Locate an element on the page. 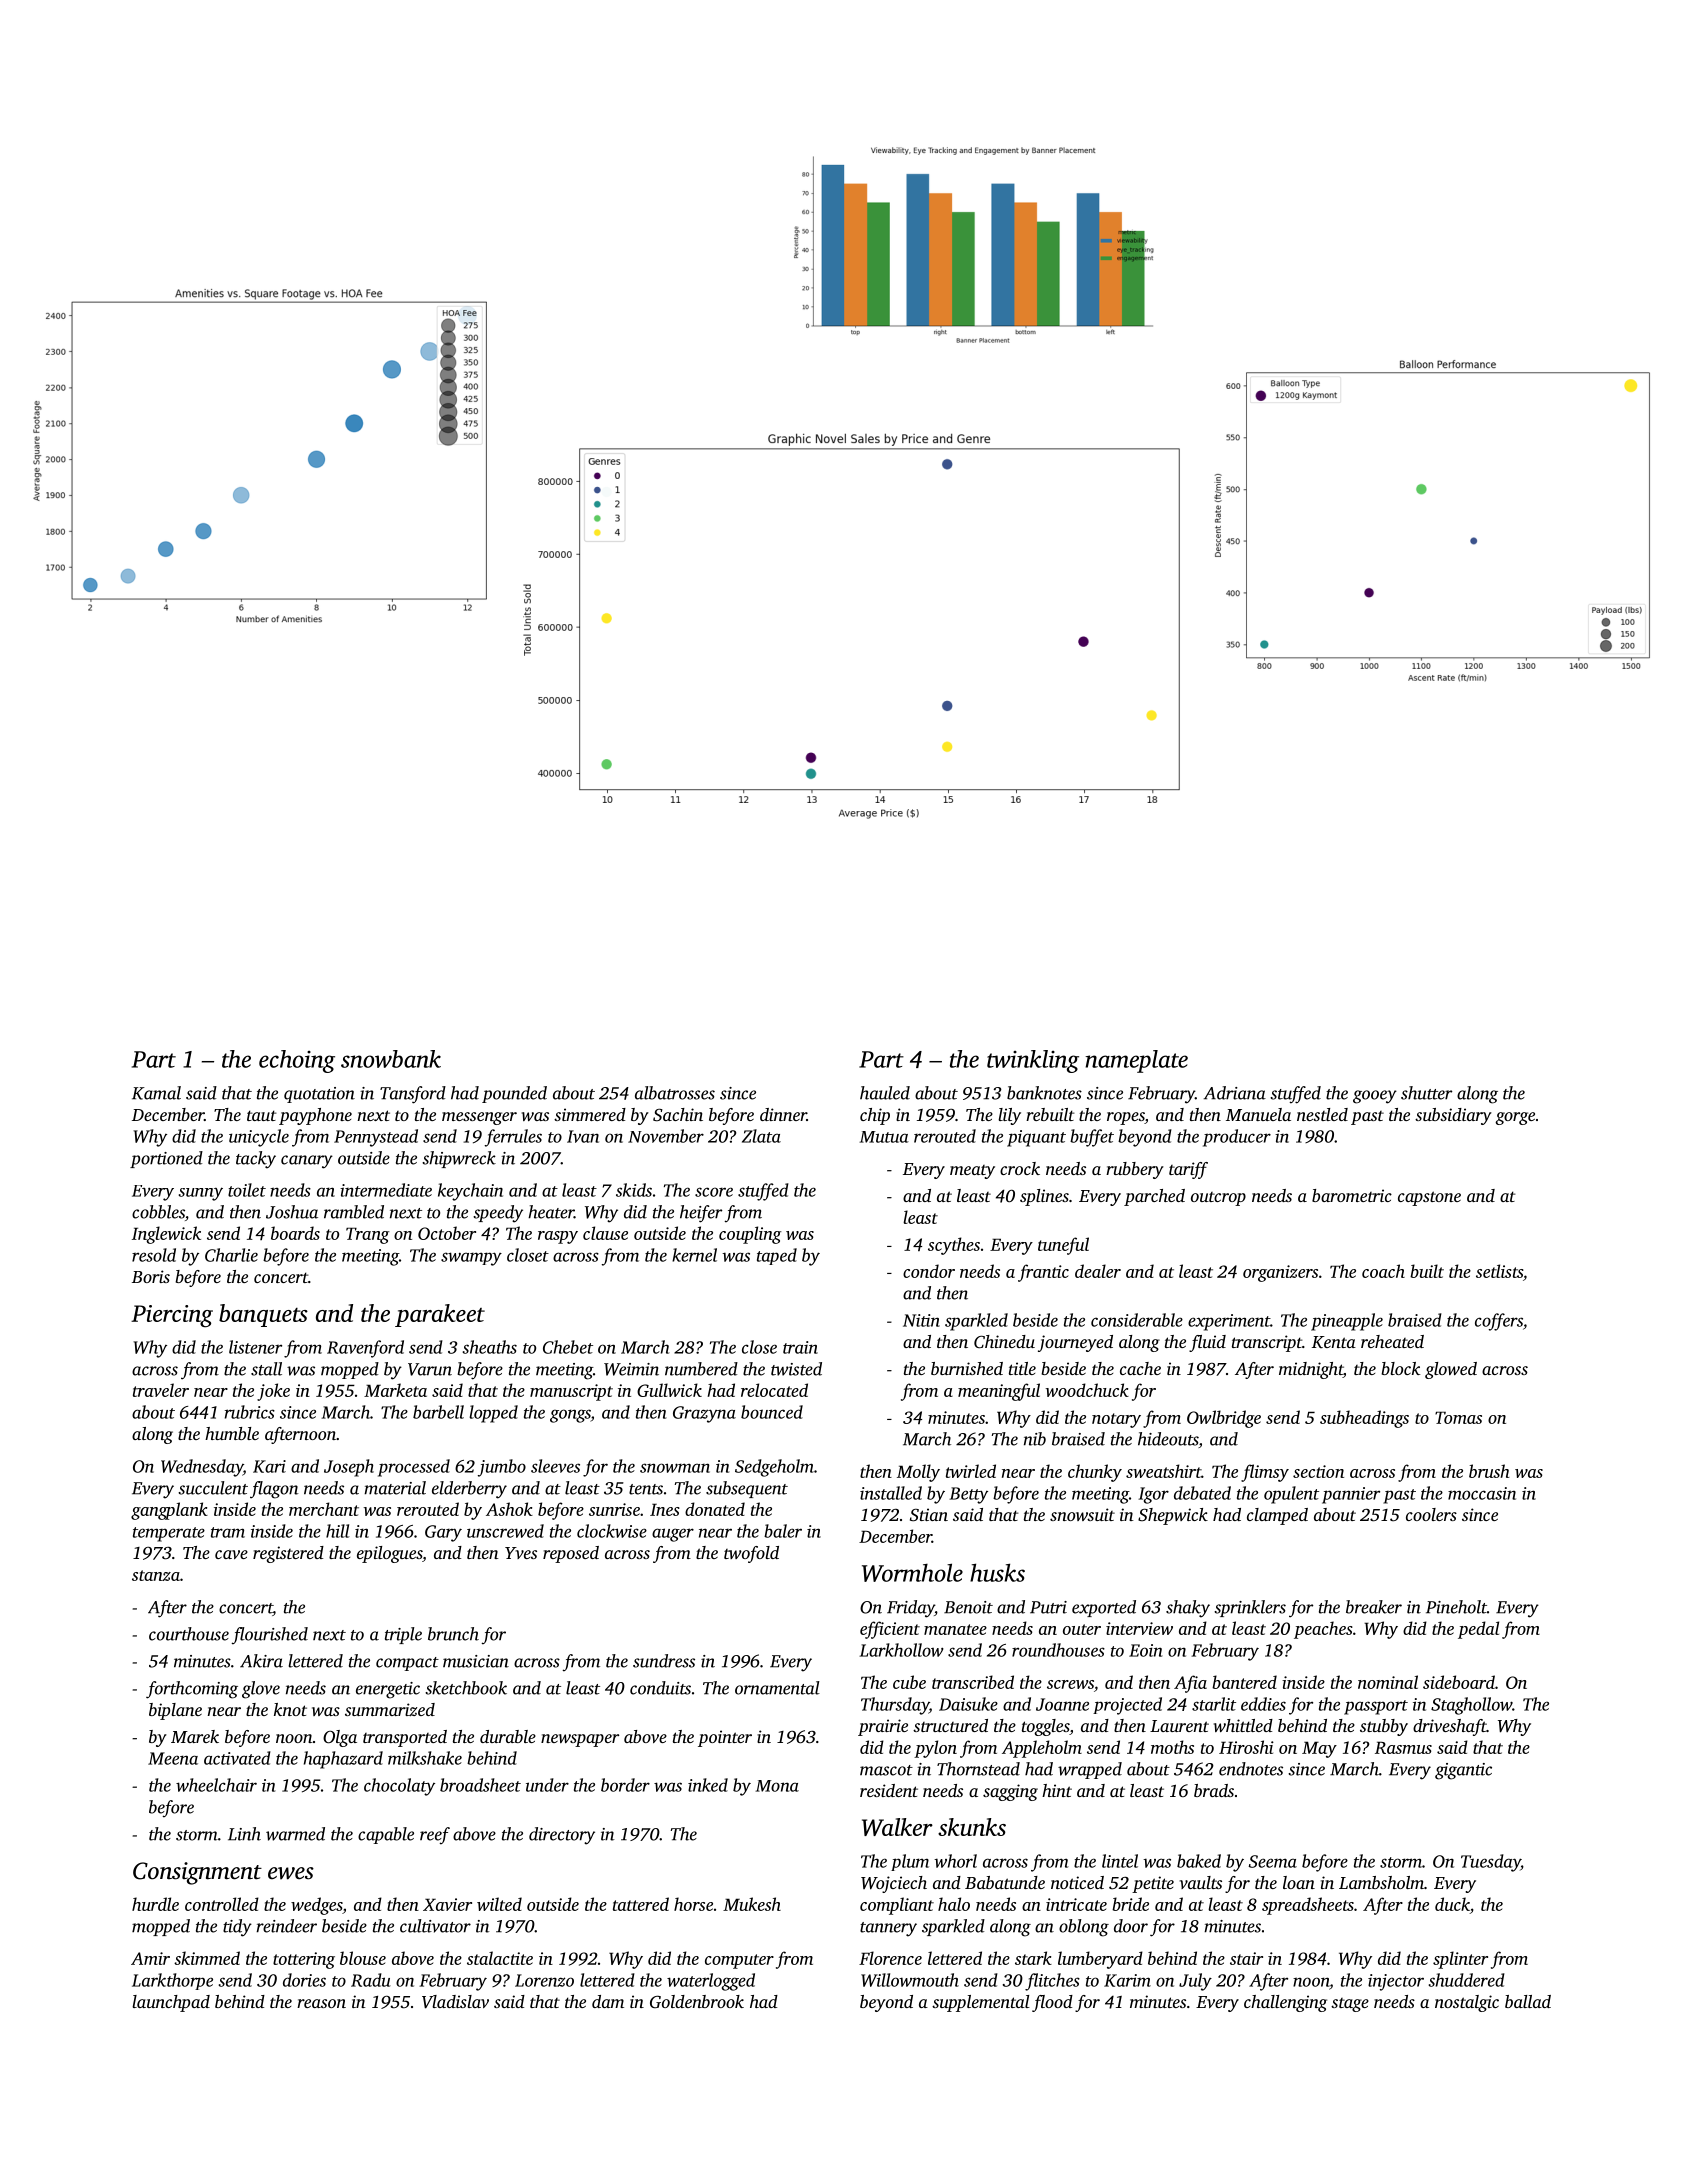 The height and width of the image is (2178, 1683). inked is located at coordinates (708, 1785).
